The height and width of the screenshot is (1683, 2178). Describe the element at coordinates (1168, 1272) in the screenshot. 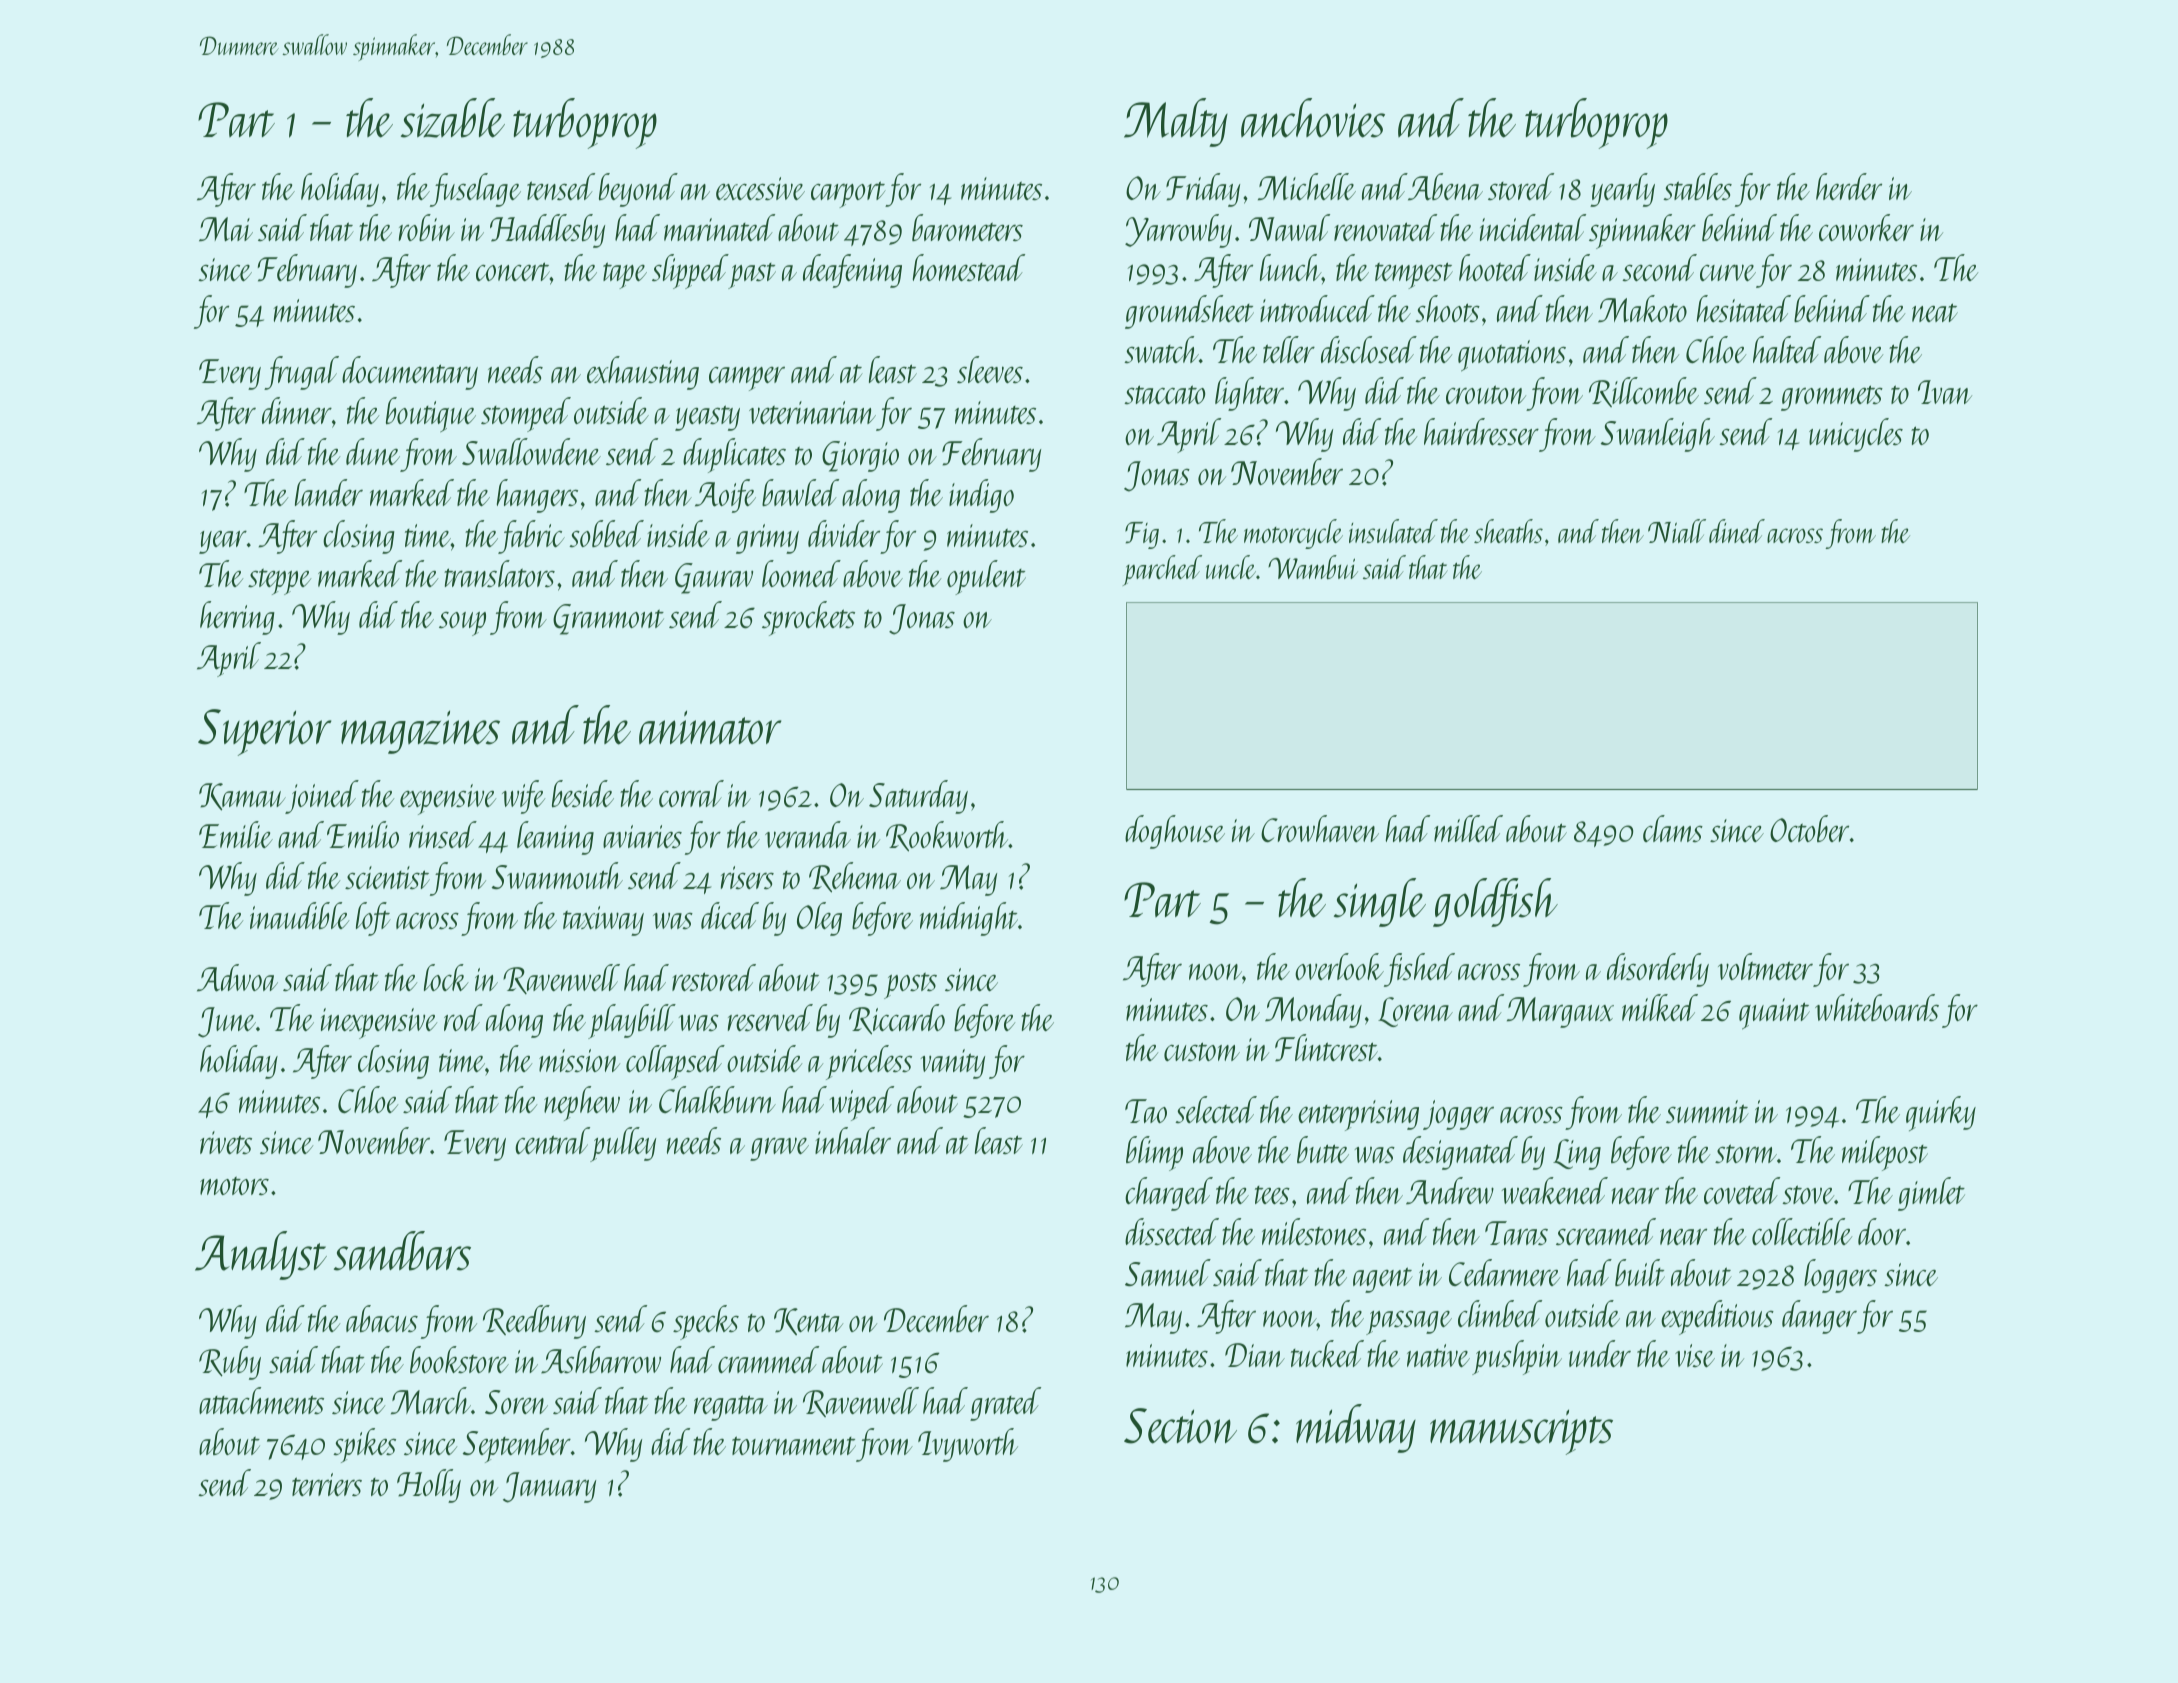

I see `Samuel` at that location.
